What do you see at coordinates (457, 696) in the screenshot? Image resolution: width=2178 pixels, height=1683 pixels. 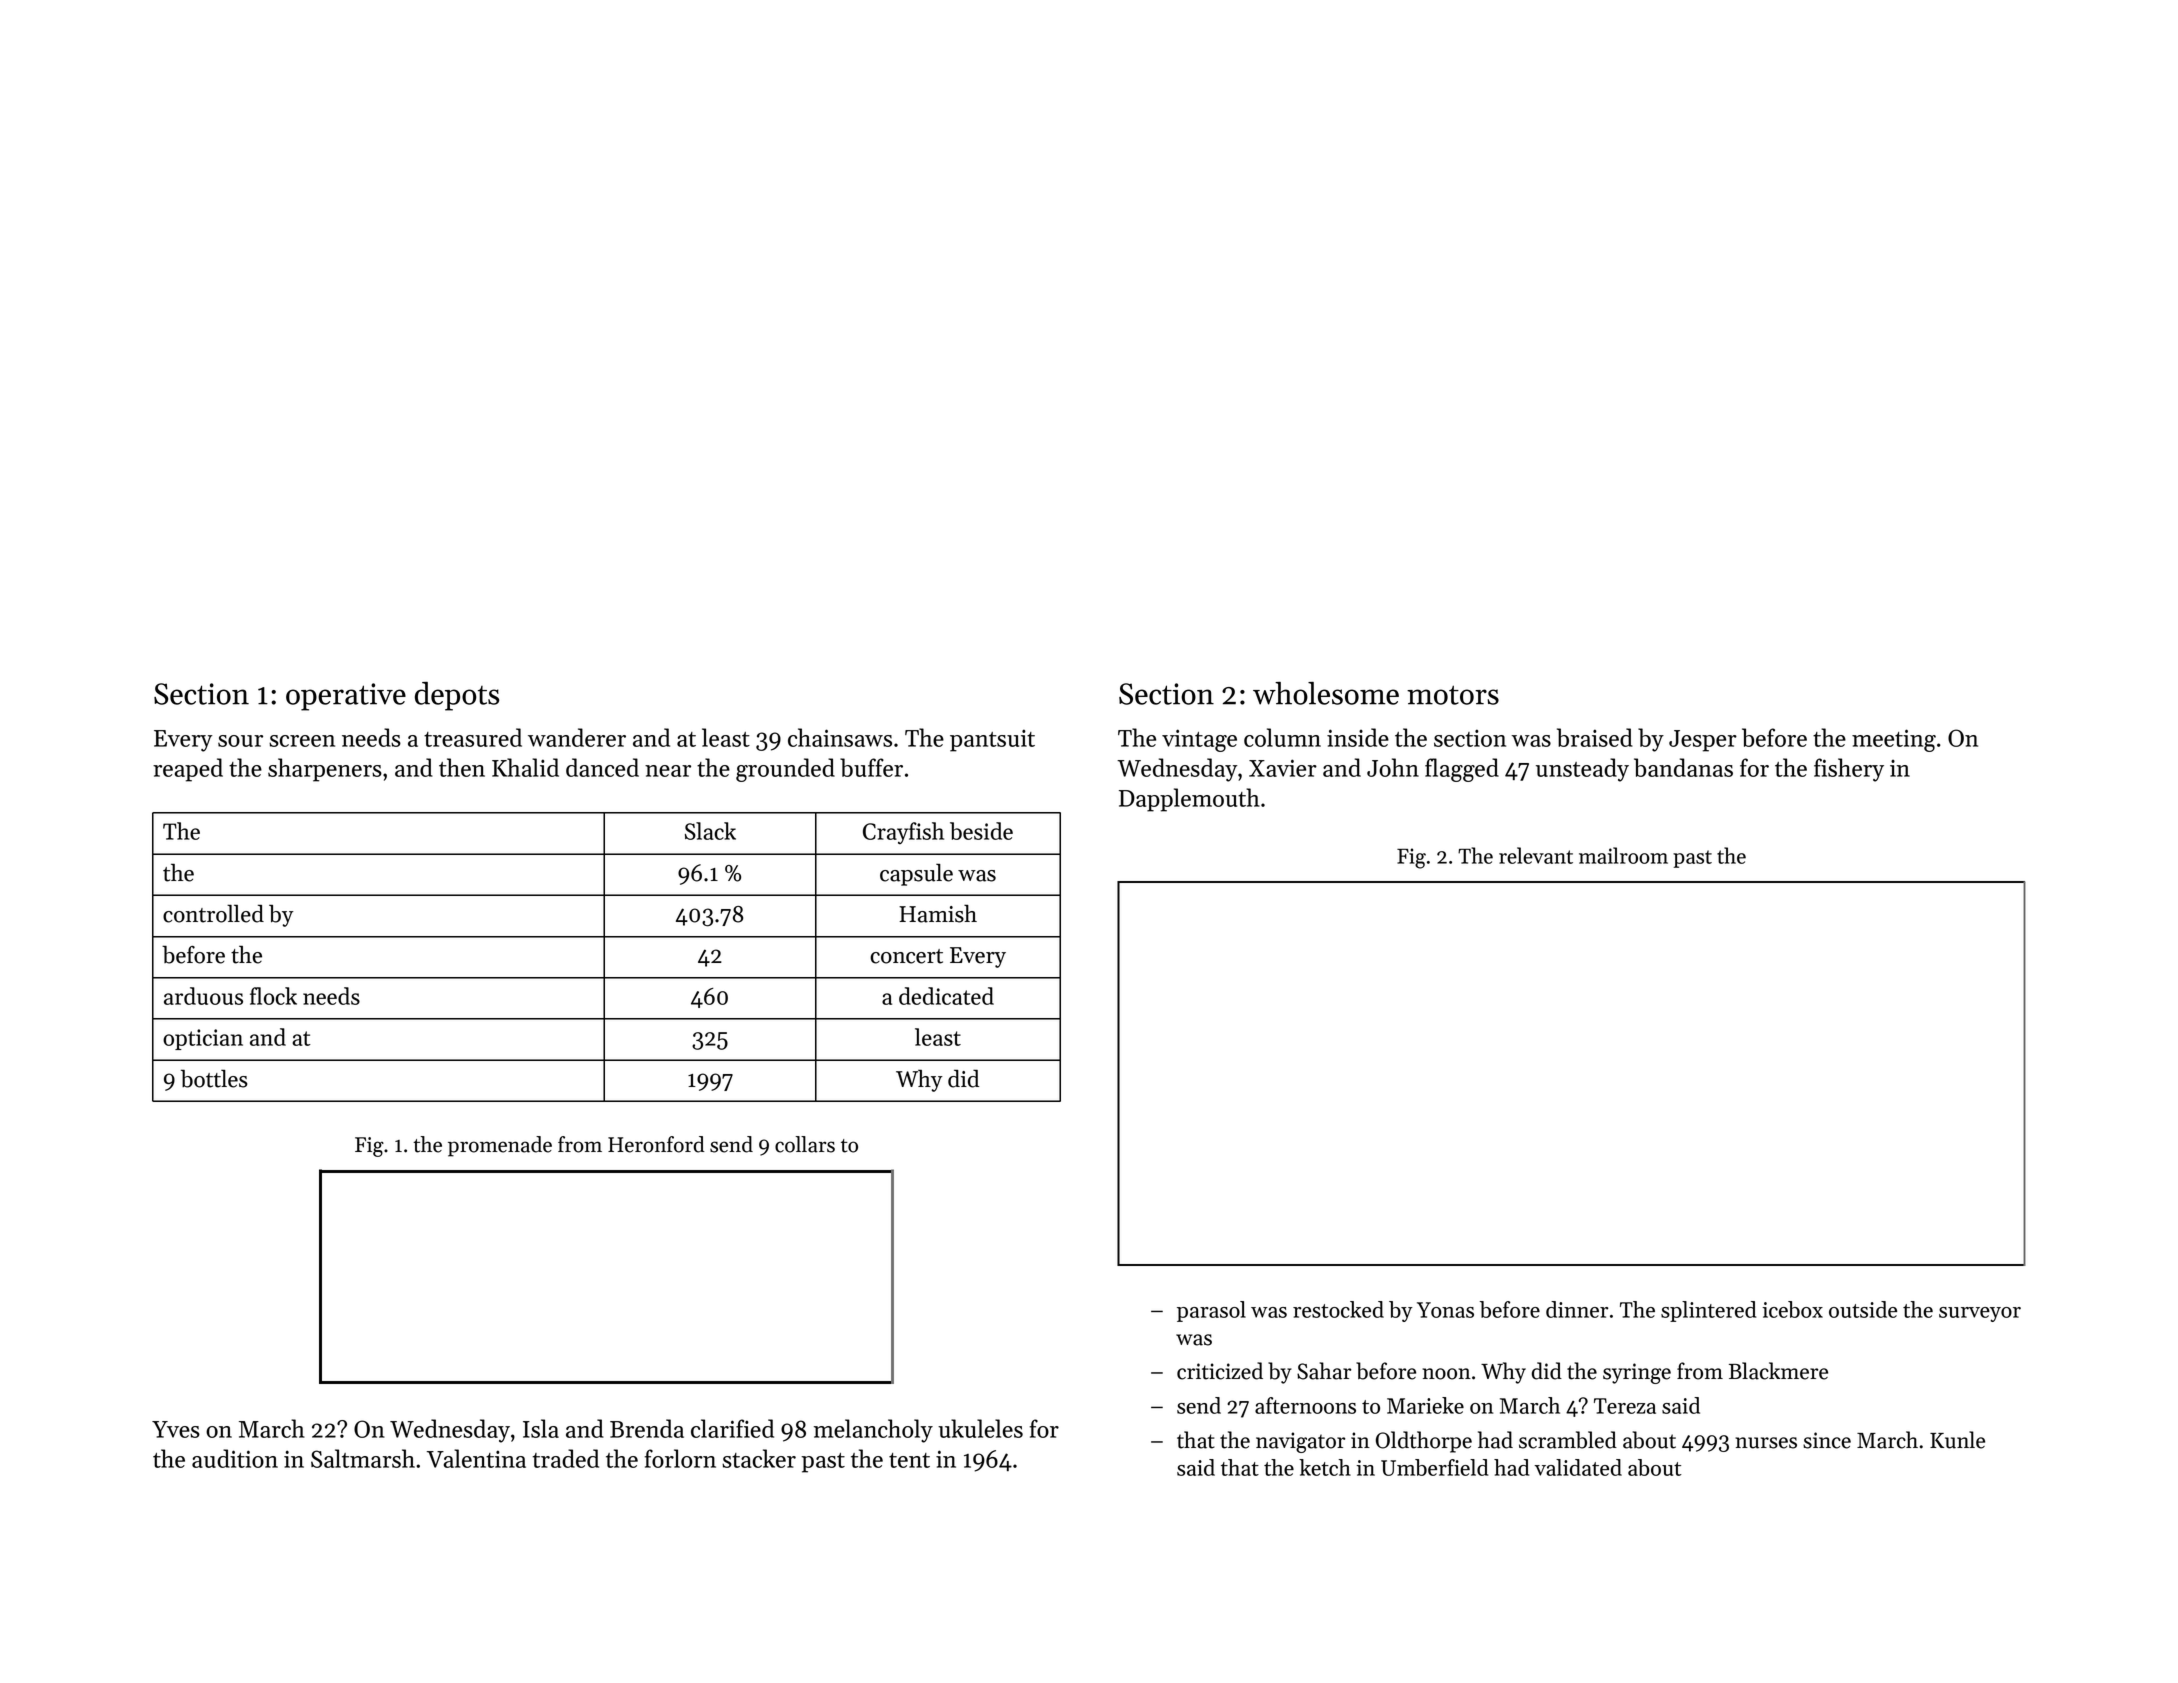 I see `depots` at bounding box center [457, 696].
